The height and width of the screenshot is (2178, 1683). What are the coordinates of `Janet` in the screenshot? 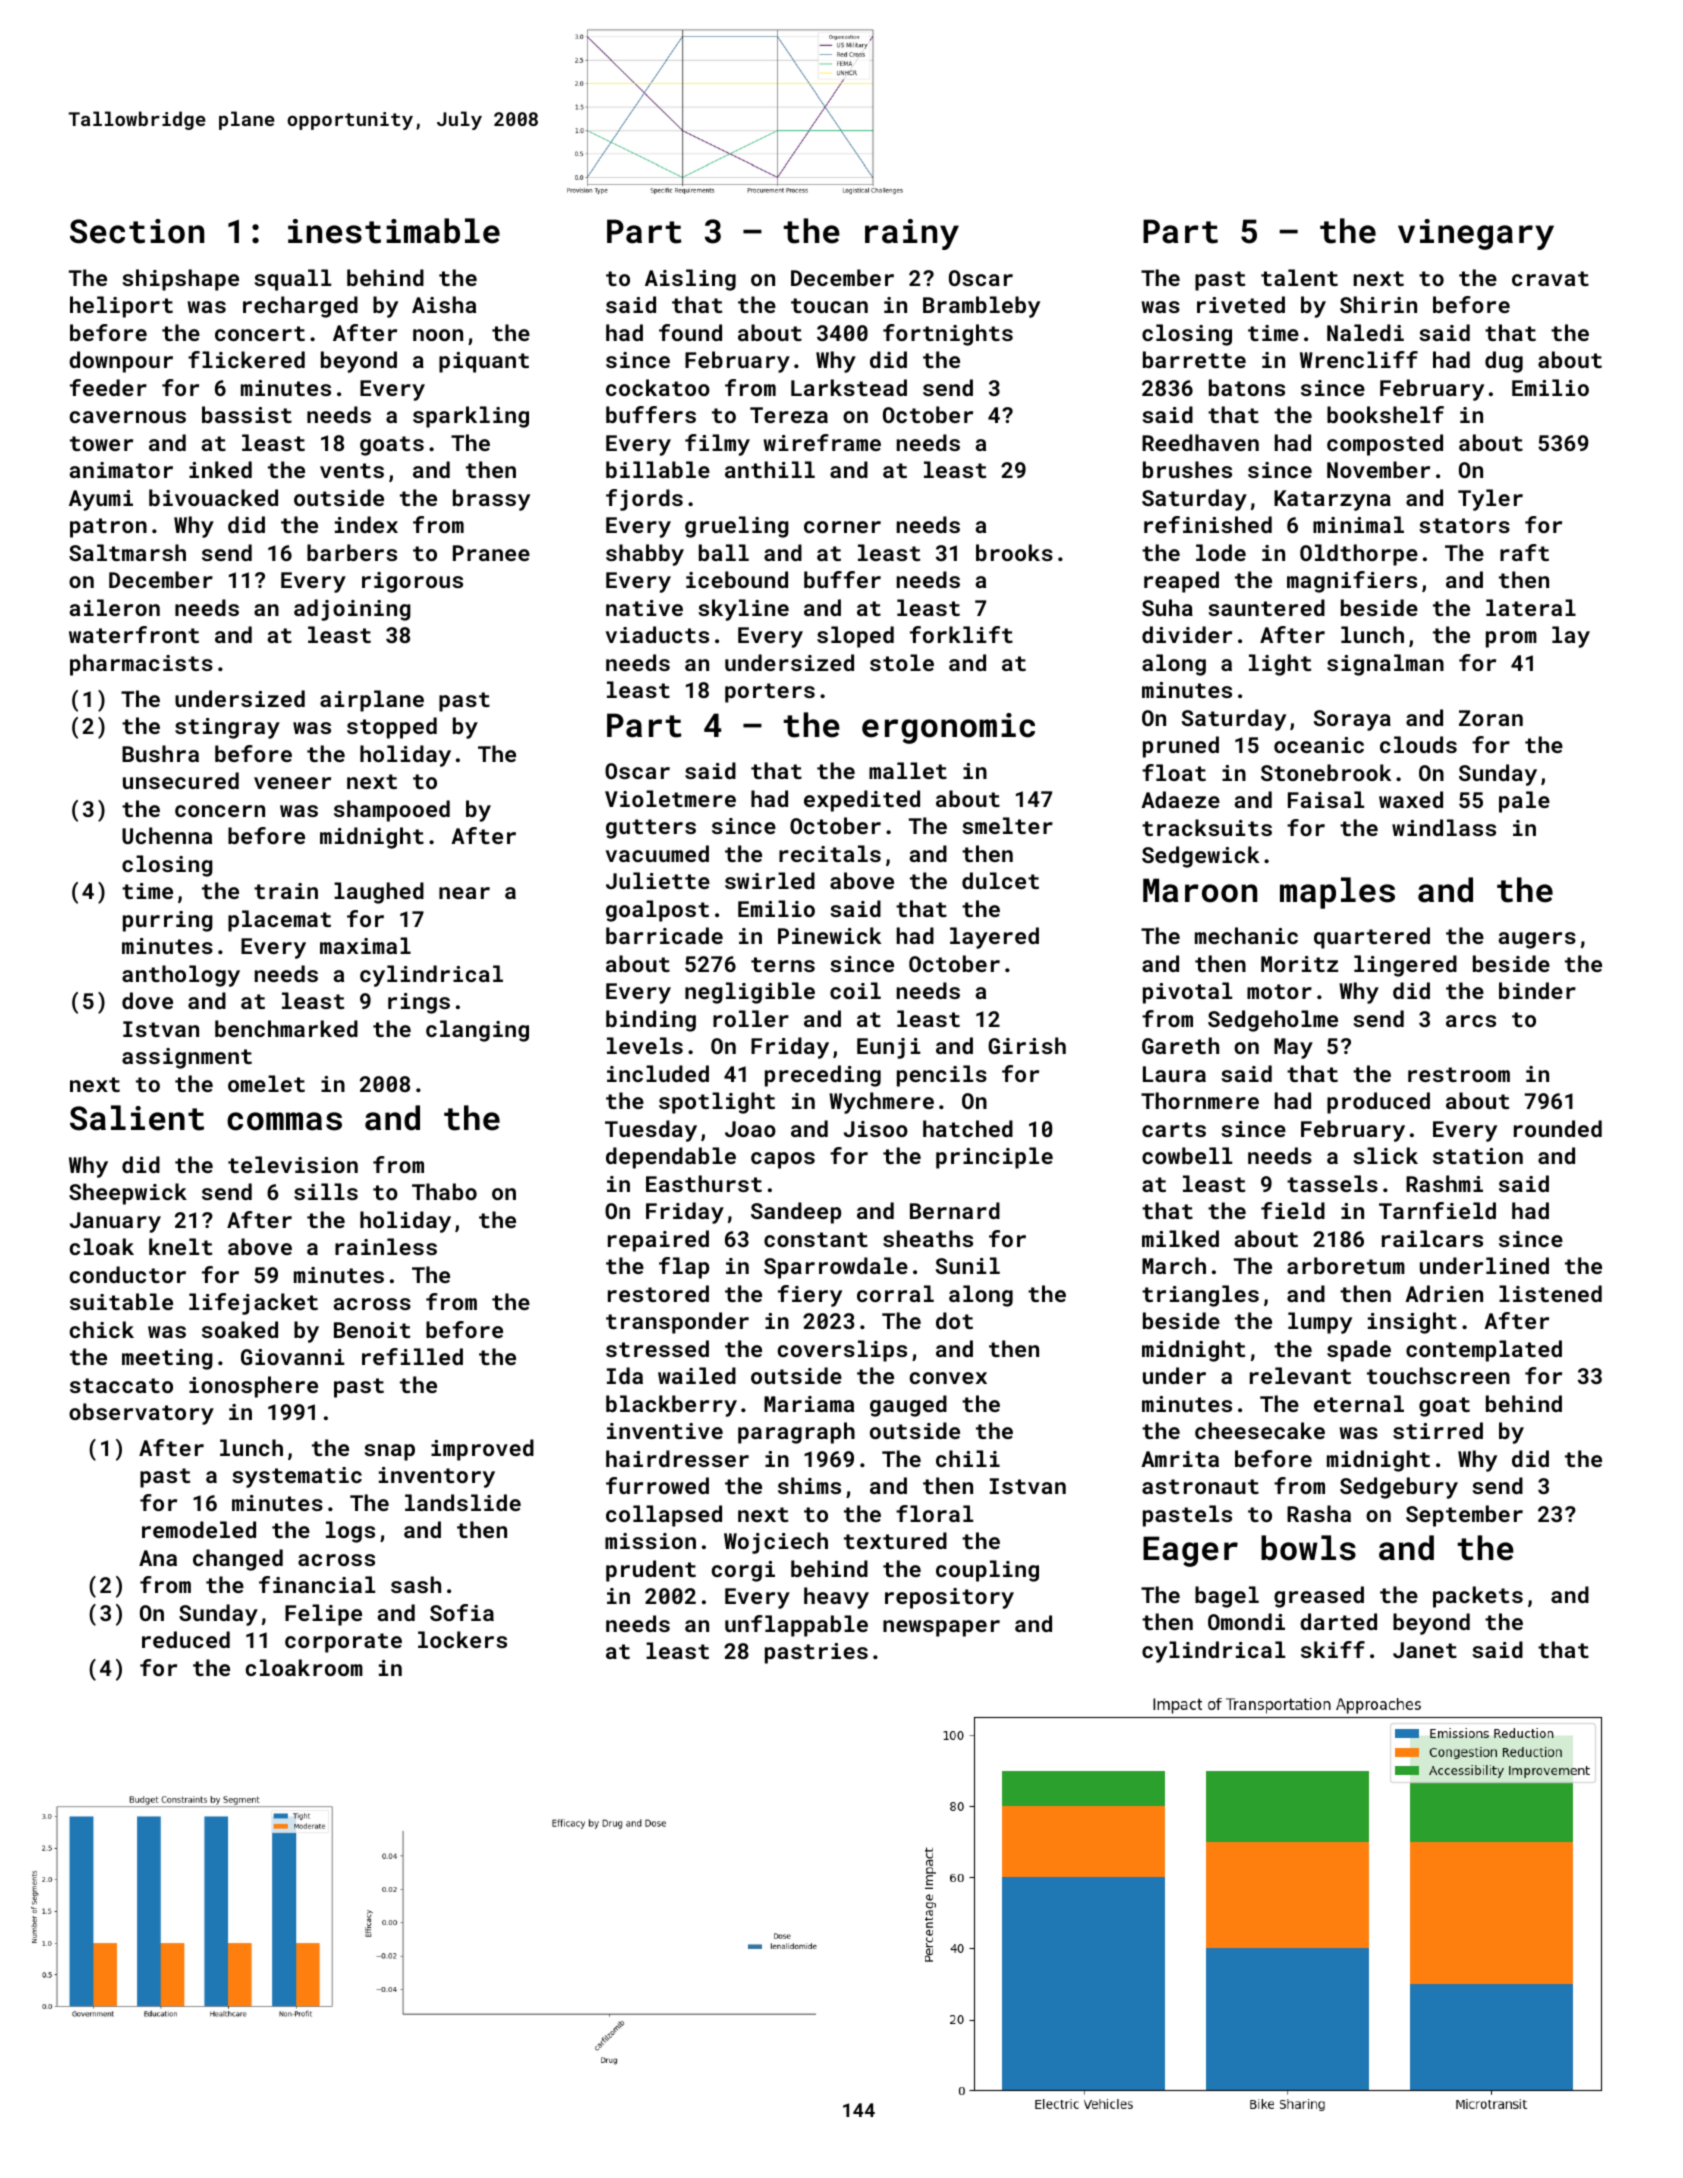 It's located at (1425, 1650).
